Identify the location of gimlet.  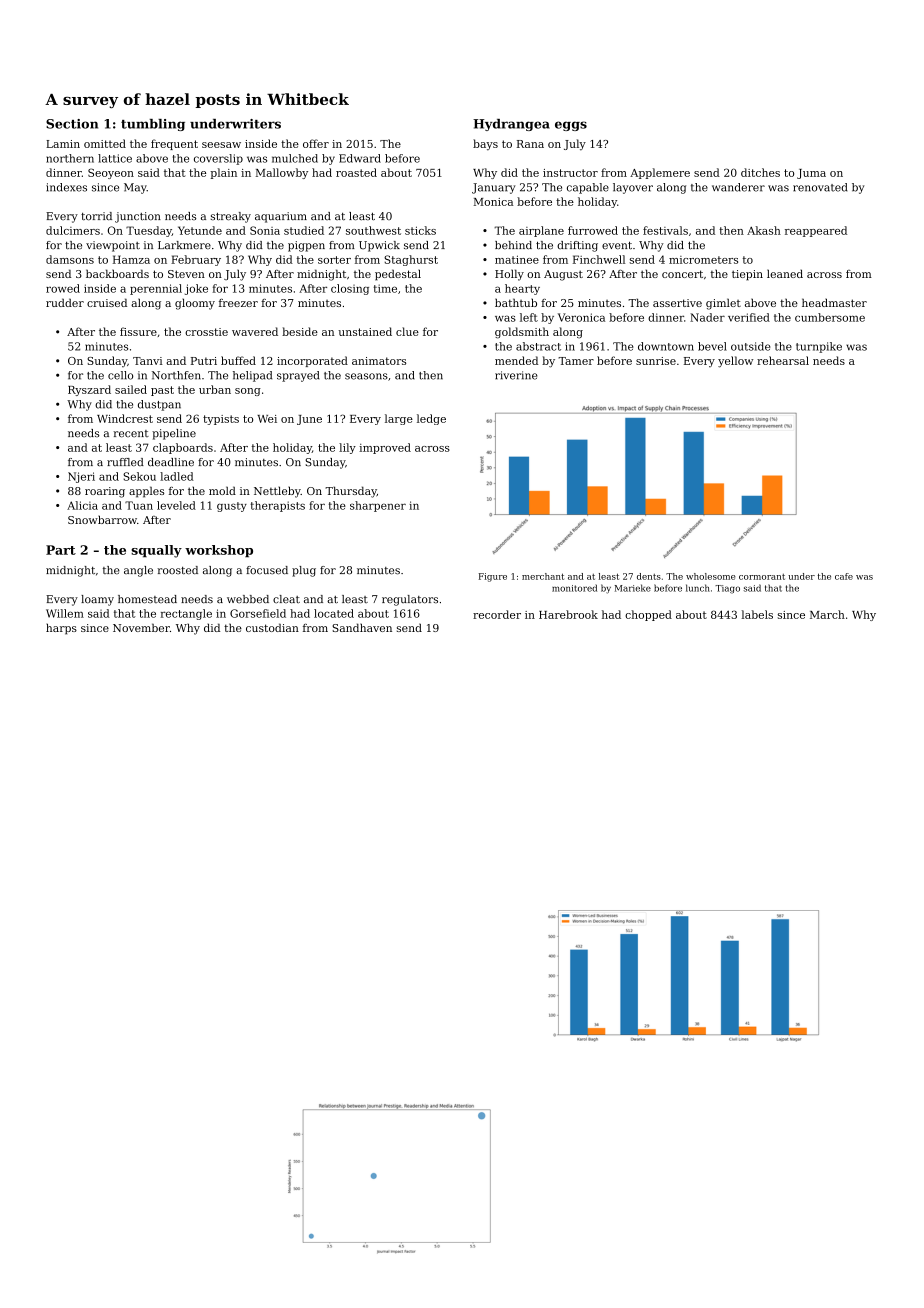
(723, 304).
